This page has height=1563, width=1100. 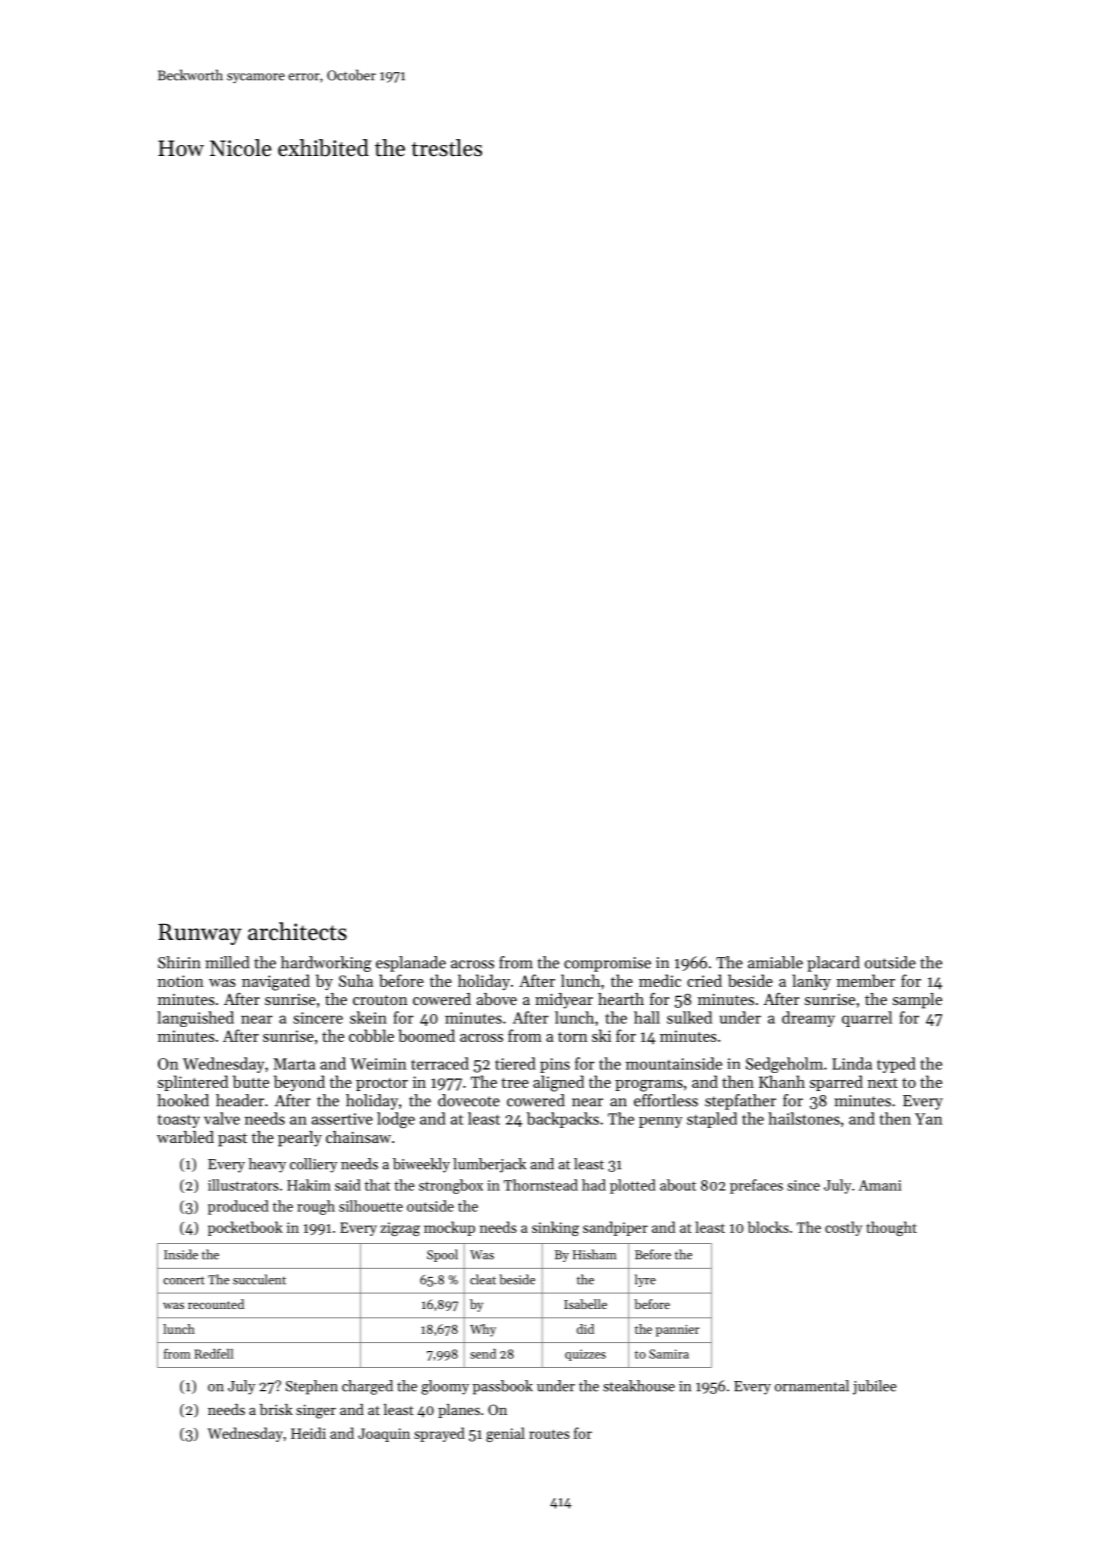 What do you see at coordinates (804, 1118) in the page?
I see `hailstones` at bounding box center [804, 1118].
